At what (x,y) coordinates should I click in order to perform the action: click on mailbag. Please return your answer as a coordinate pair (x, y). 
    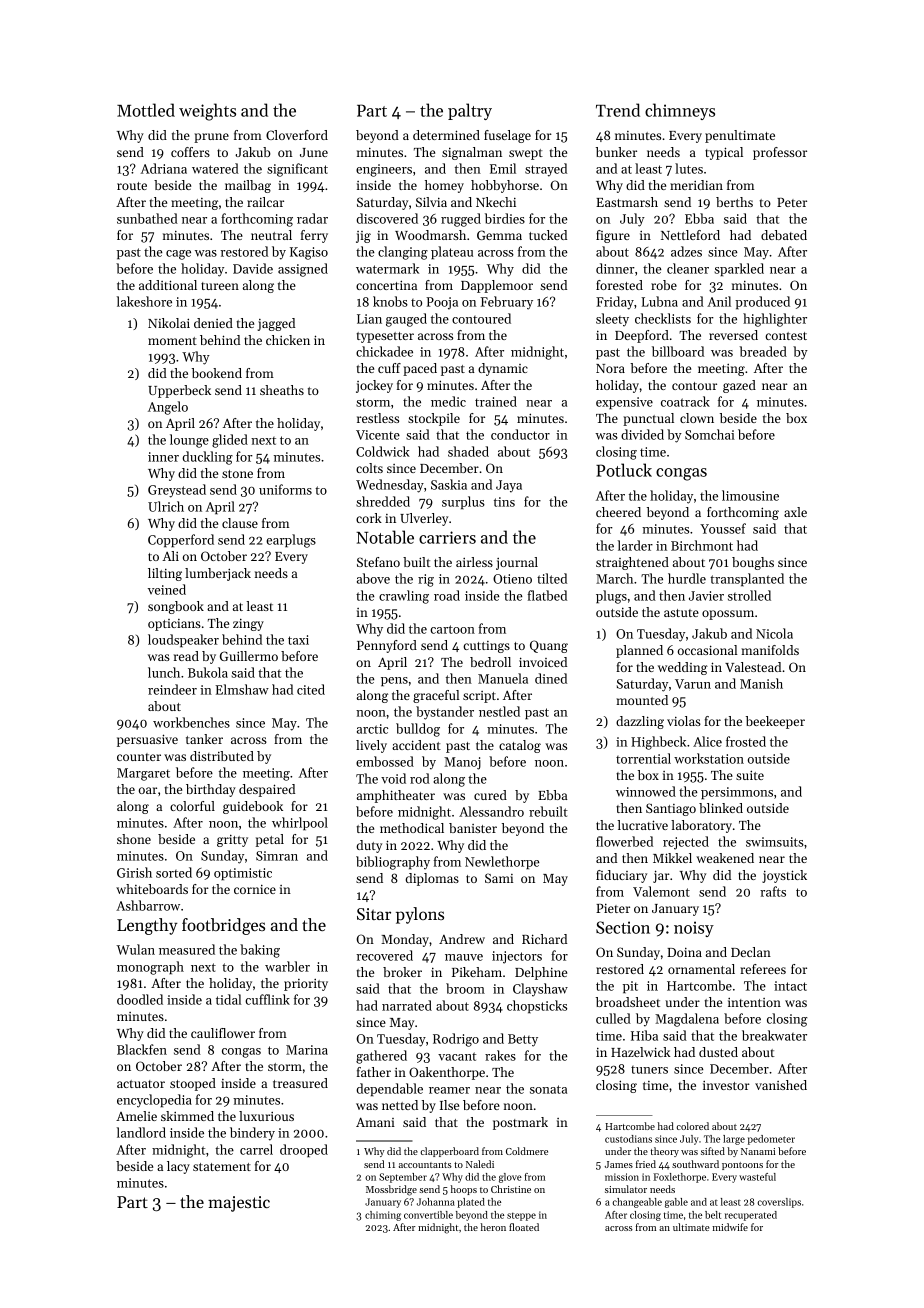
    Looking at the image, I should click on (248, 186).
